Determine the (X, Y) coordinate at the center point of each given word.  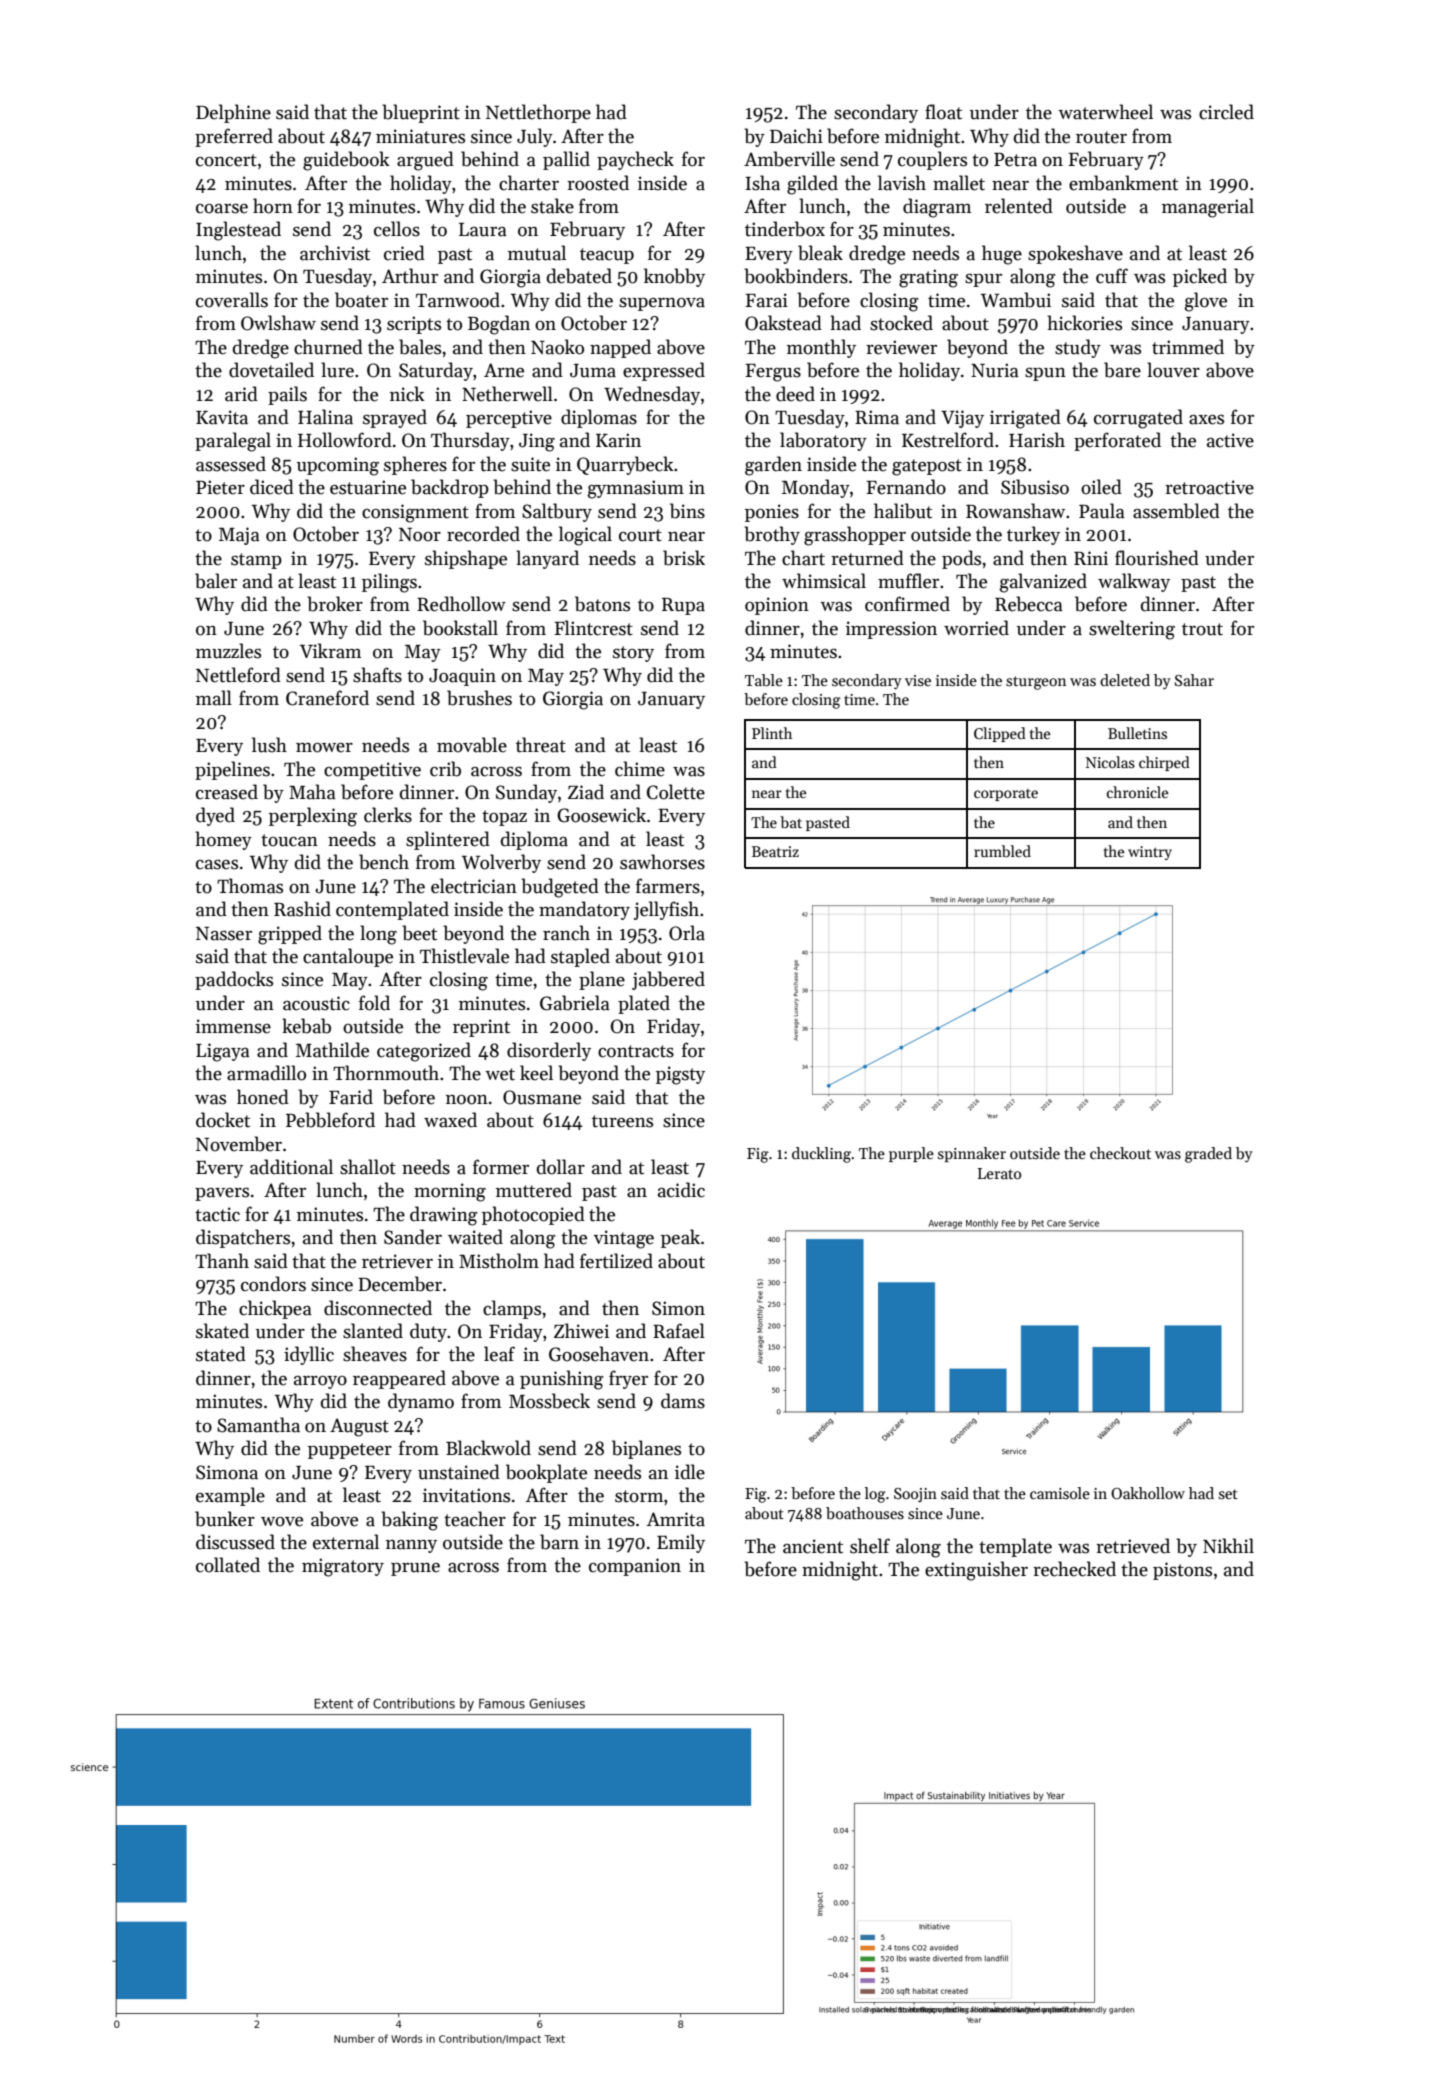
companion (635, 1567)
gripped (290, 935)
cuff (1112, 276)
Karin (618, 440)
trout (1202, 629)
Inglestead (238, 231)
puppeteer (350, 1451)
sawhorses (662, 862)
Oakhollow (1148, 1493)
